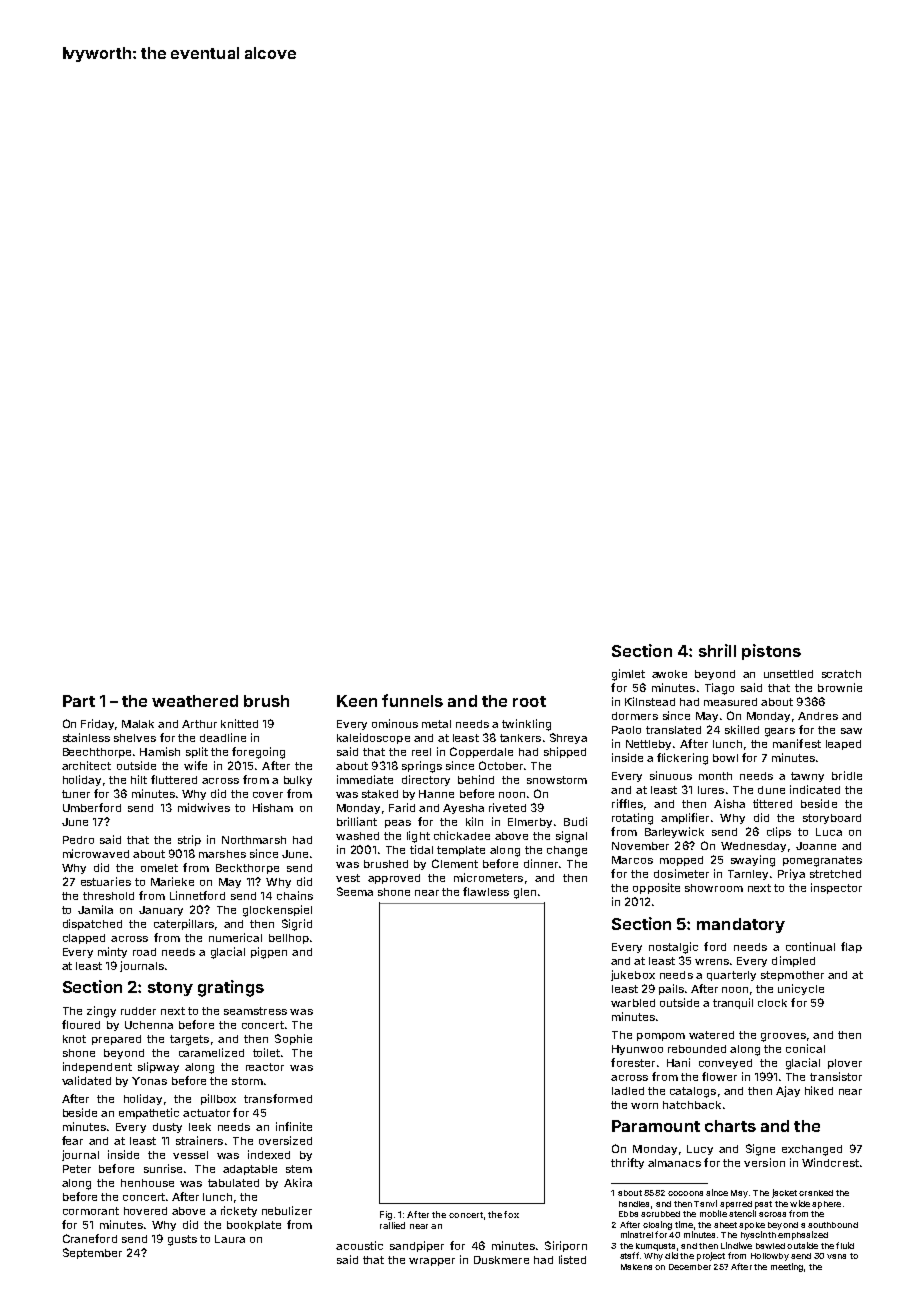  What do you see at coordinates (741, 925) in the page?
I see `mandatory` at bounding box center [741, 925].
